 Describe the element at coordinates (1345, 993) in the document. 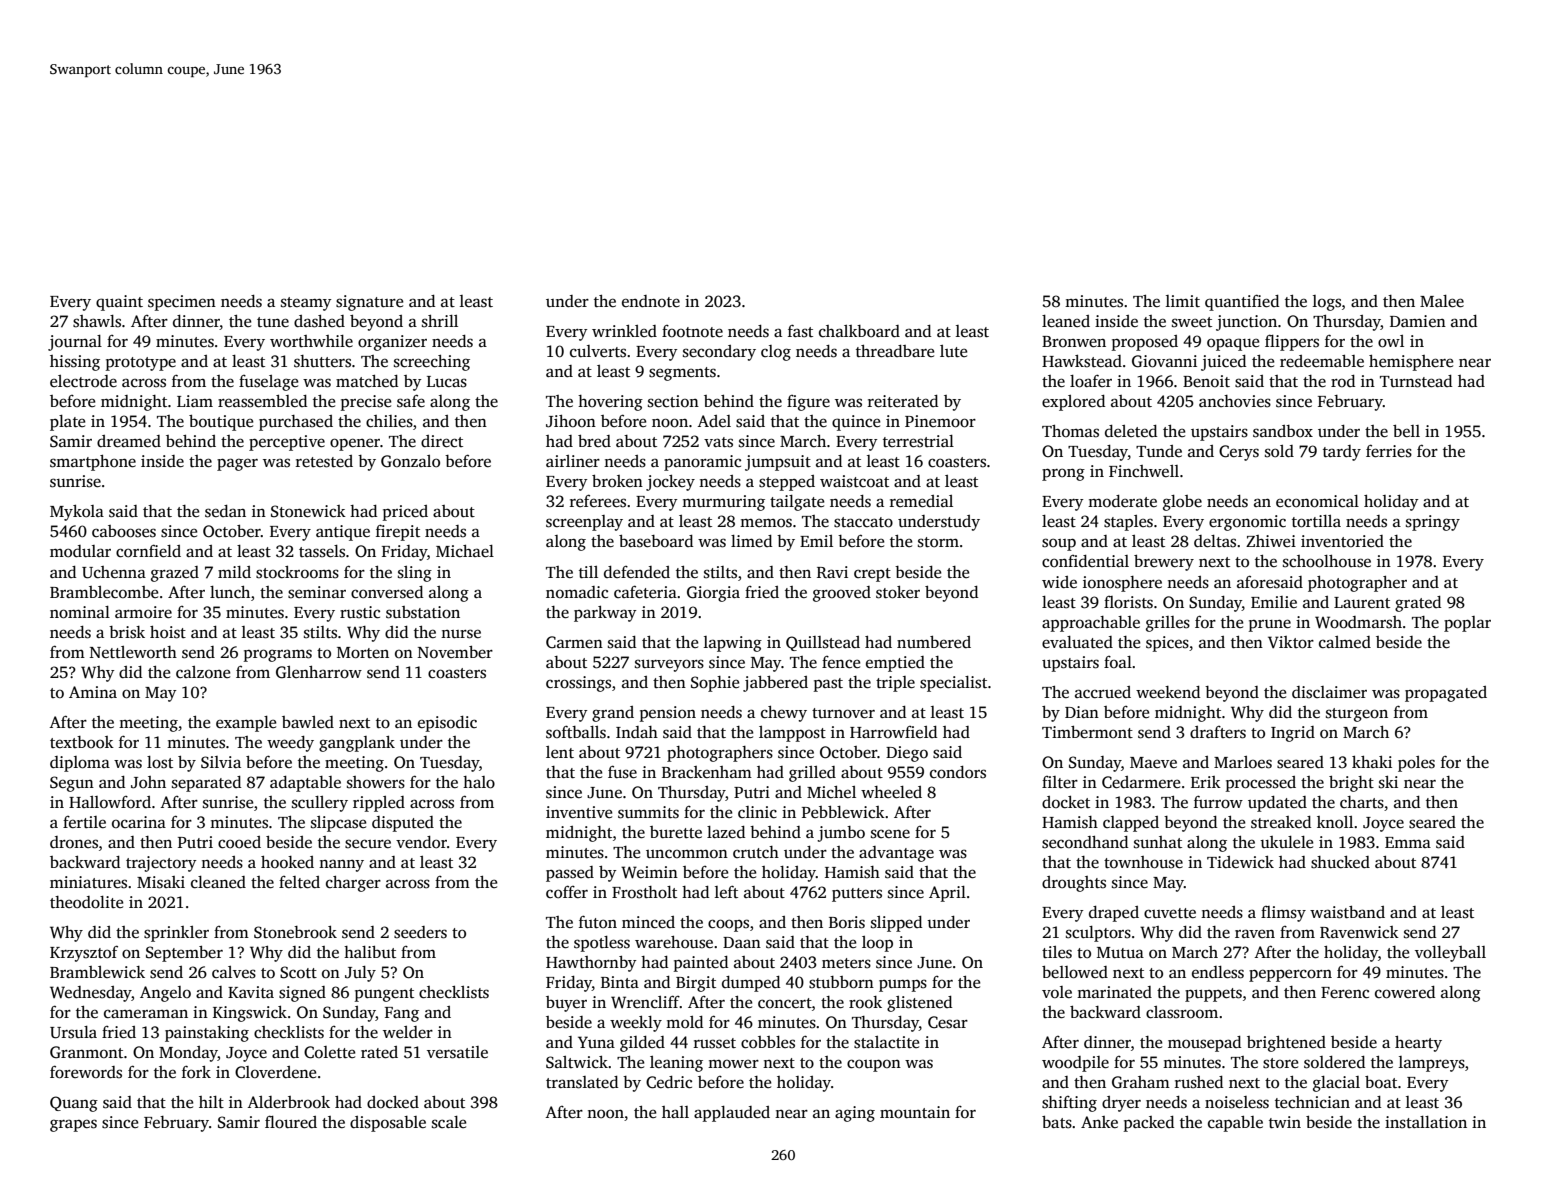

I see `Ferenc` at that location.
